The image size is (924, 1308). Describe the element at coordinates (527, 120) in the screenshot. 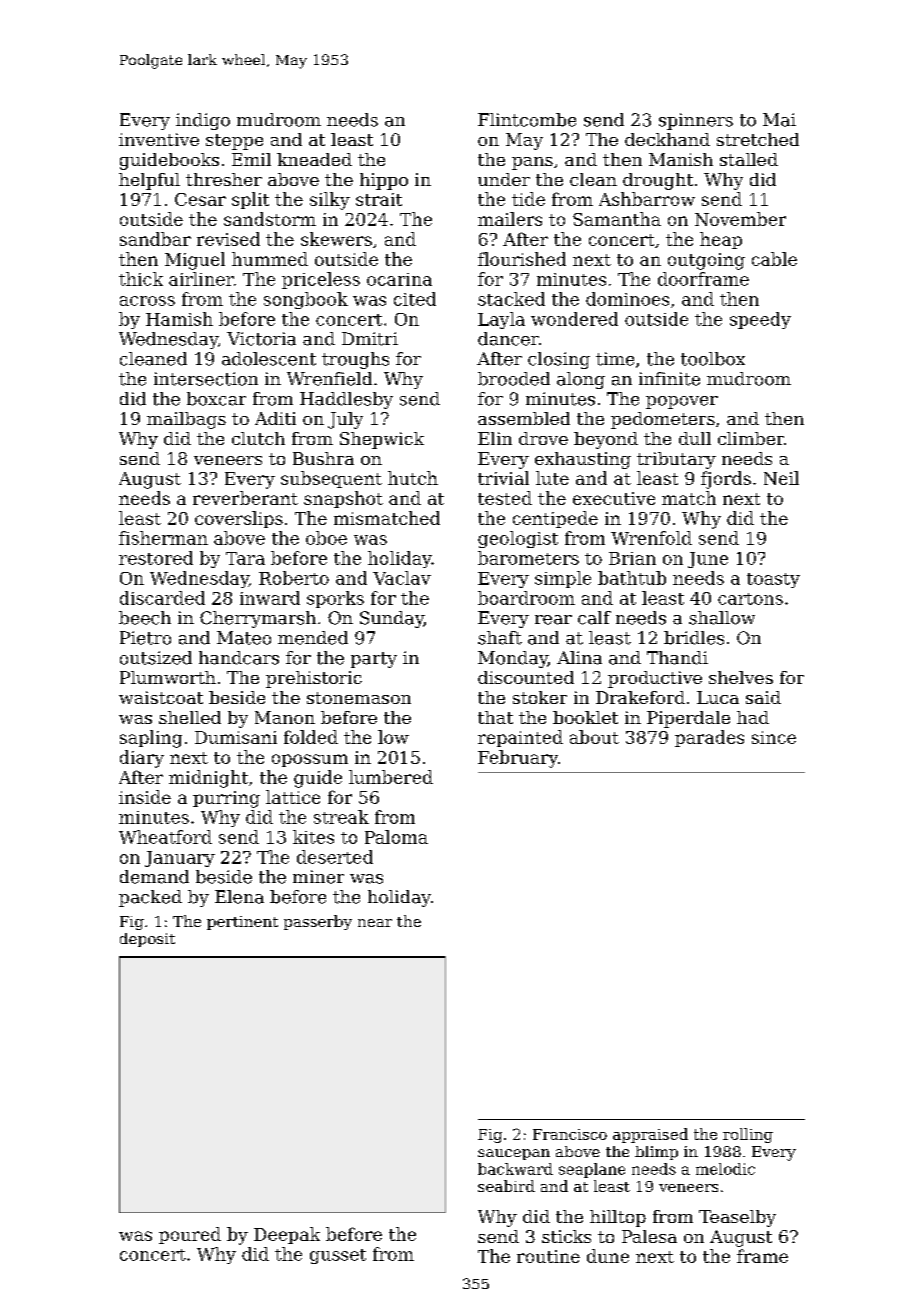

I see `Flintcombe` at that location.
